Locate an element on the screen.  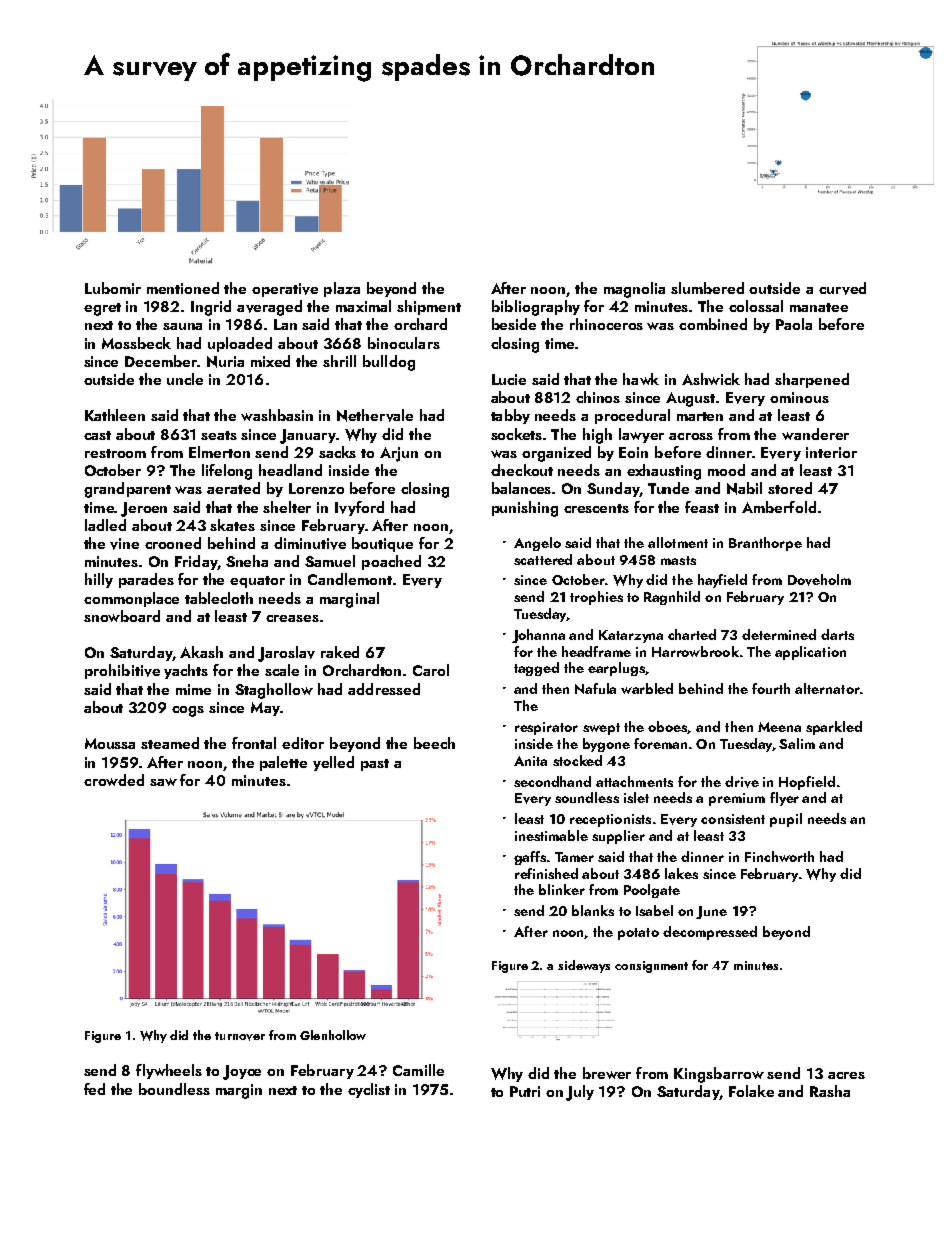
Putri is located at coordinates (525, 1091).
